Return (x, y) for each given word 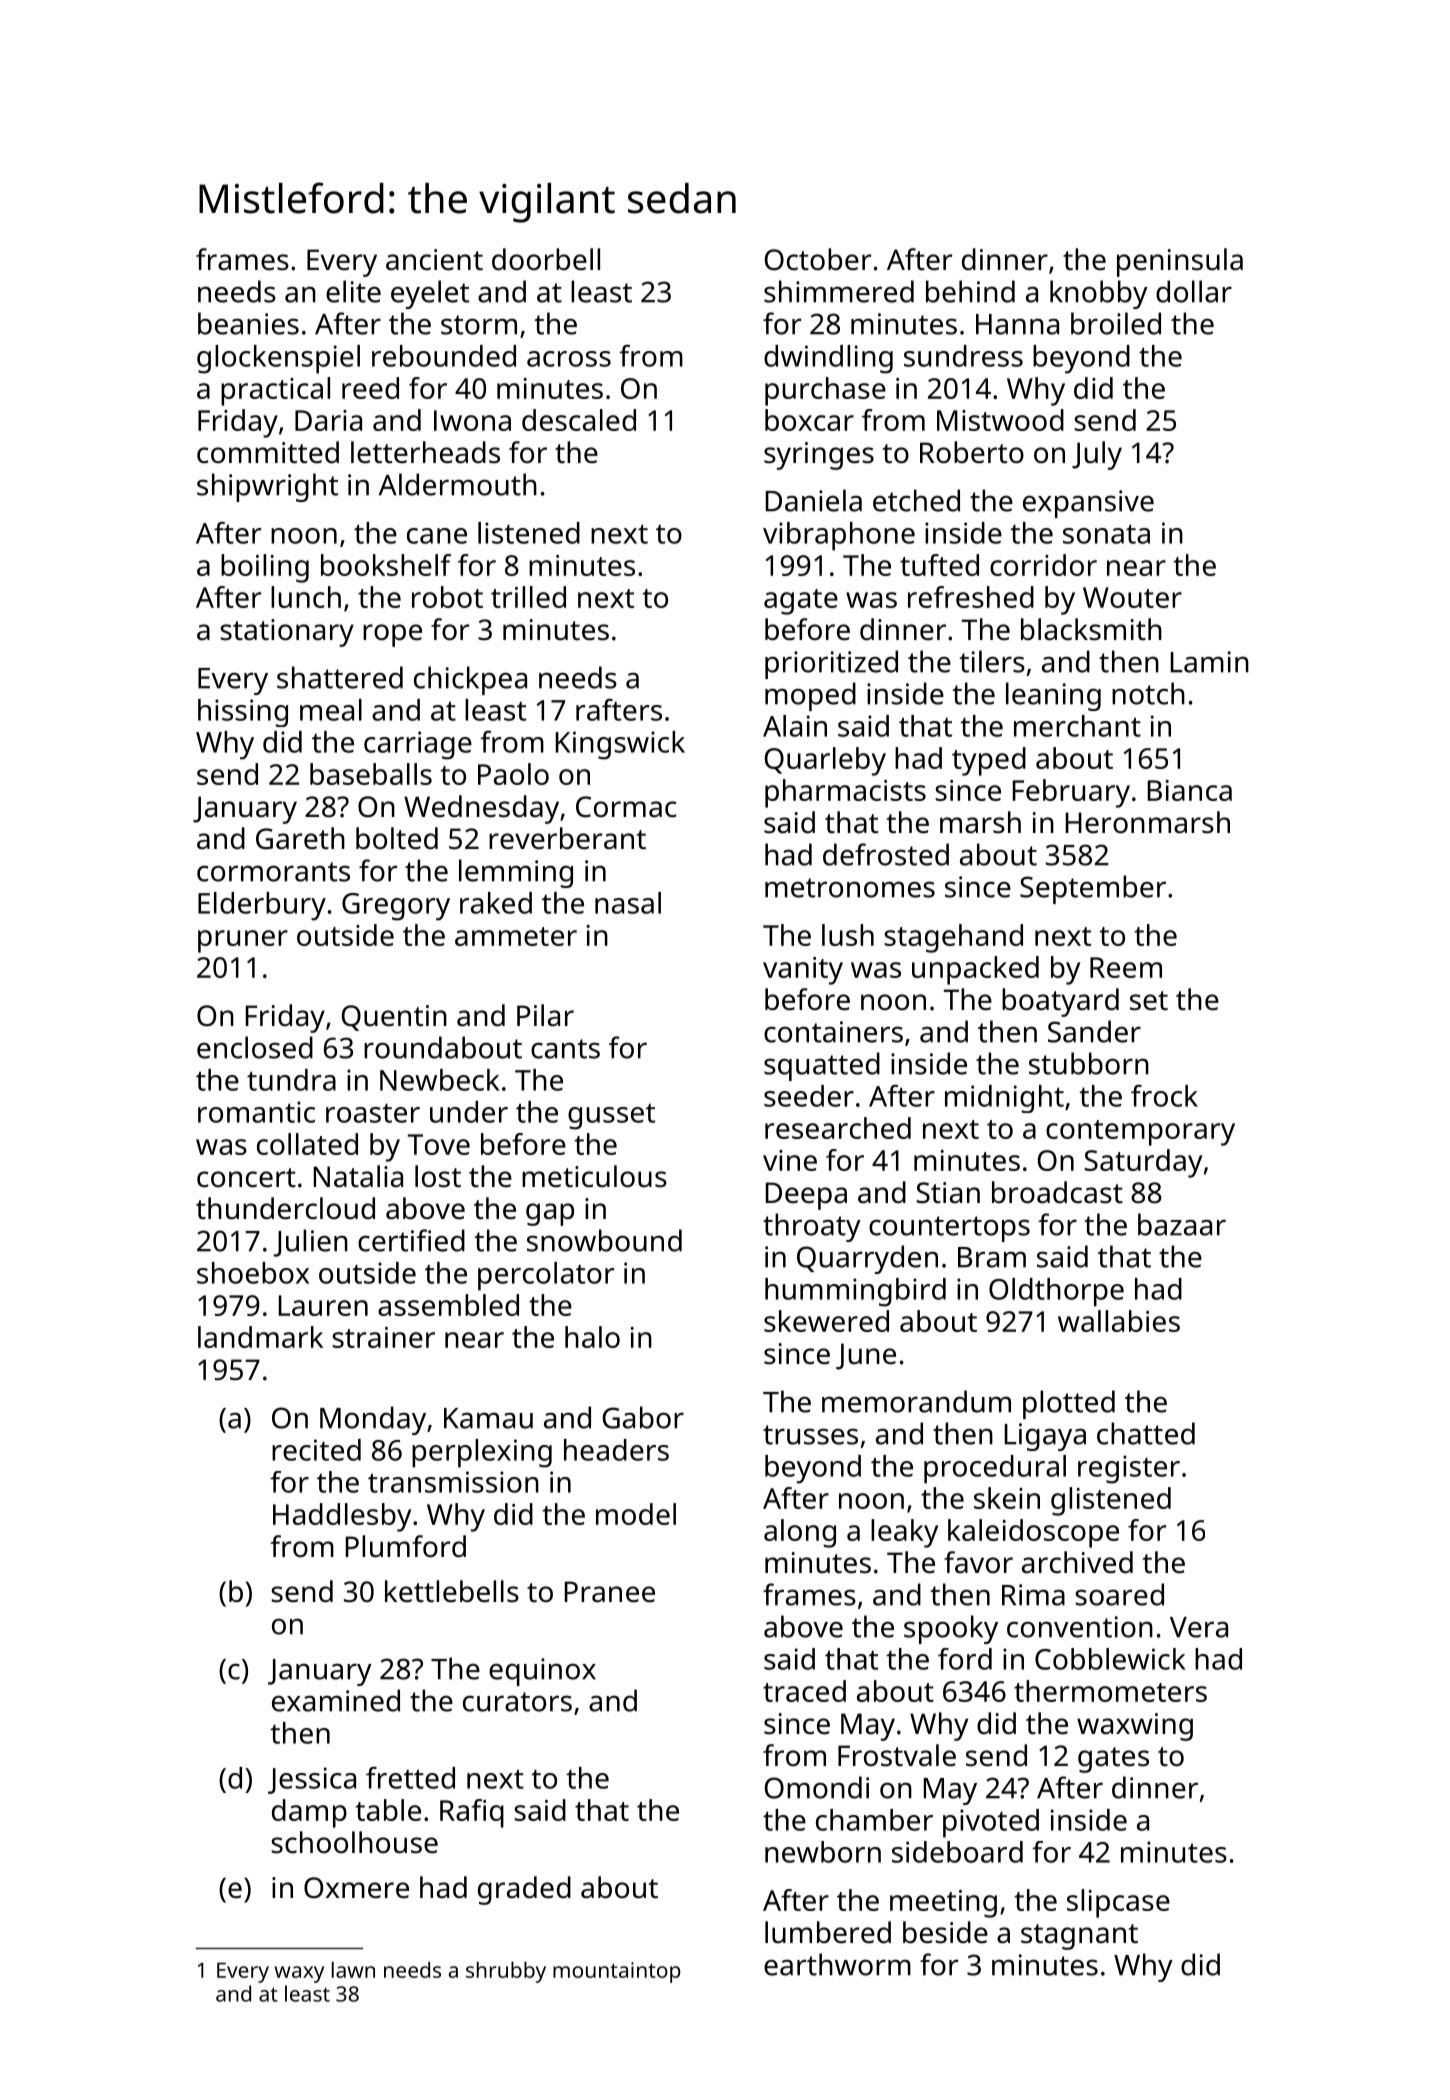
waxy (299, 1974)
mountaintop (617, 1972)
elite (353, 291)
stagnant (1079, 1937)
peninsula (1180, 262)
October (817, 259)
